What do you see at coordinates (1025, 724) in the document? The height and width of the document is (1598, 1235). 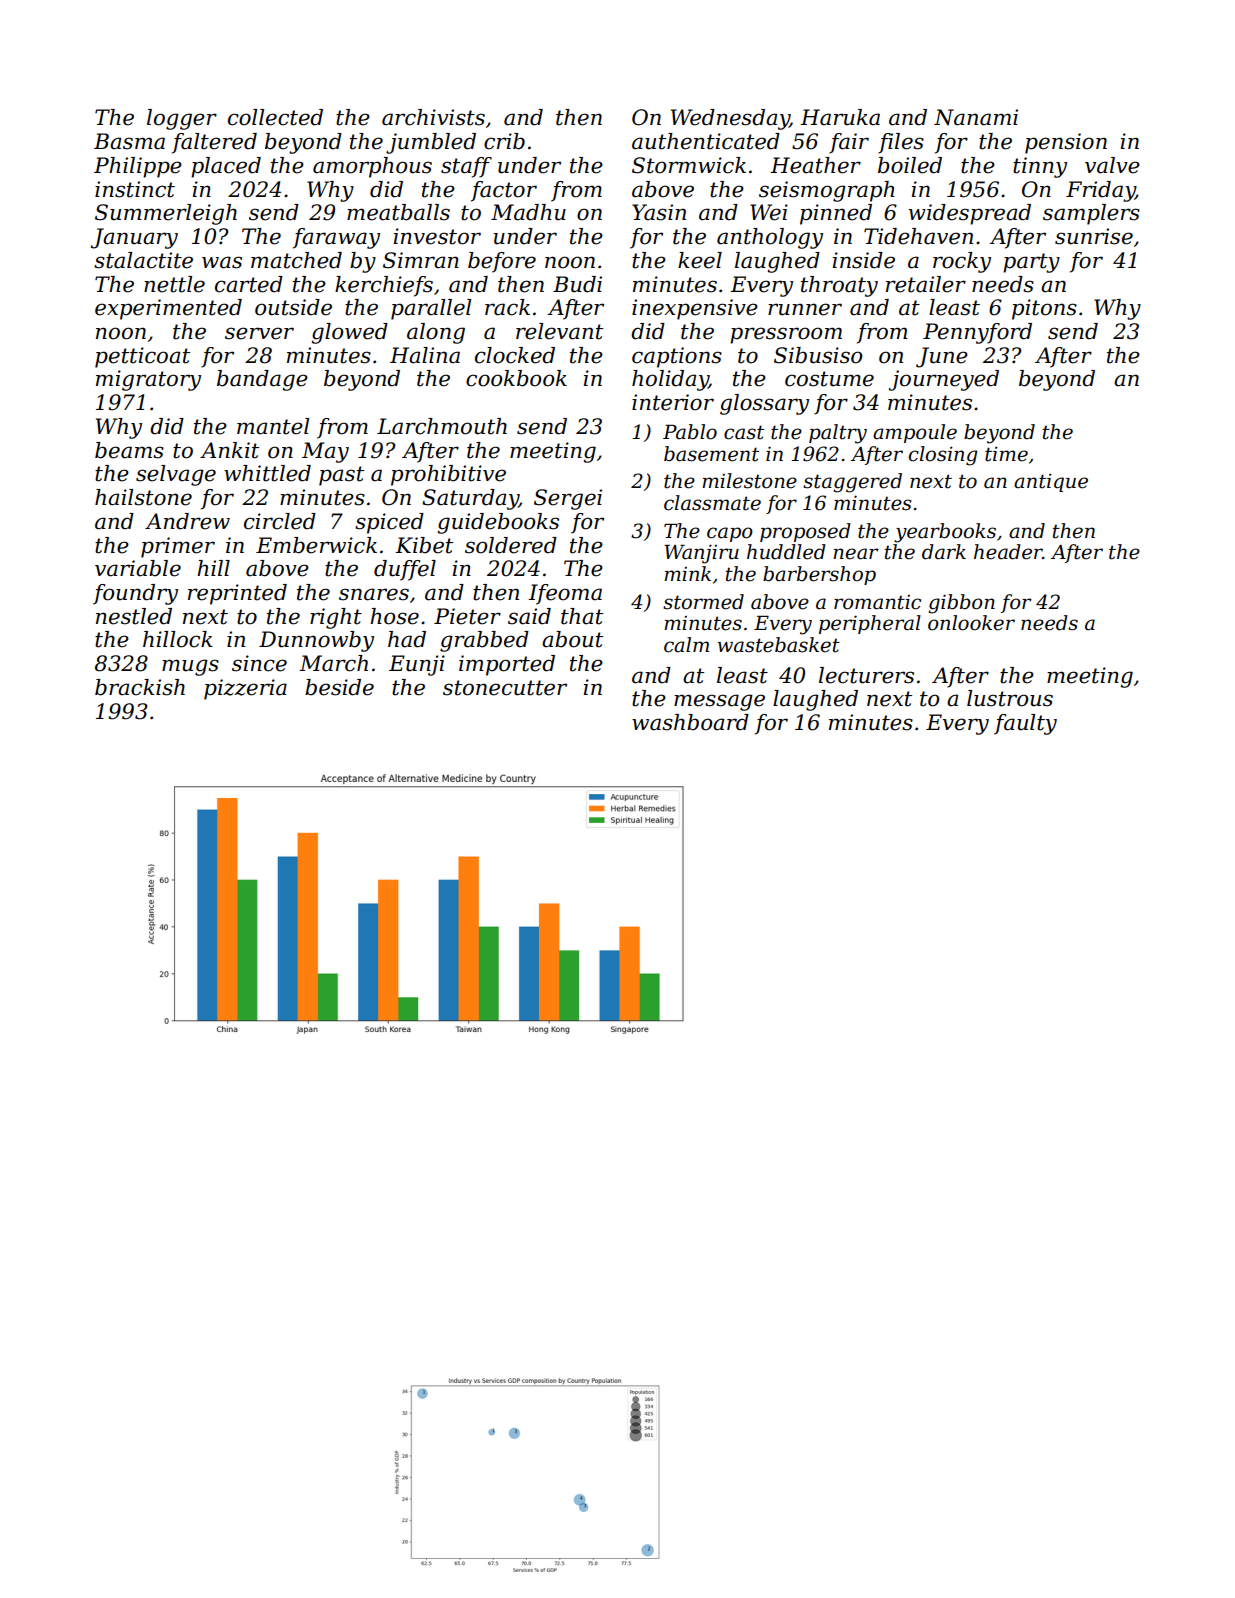 I see `faulty` at bounding box center [1025, 724].
